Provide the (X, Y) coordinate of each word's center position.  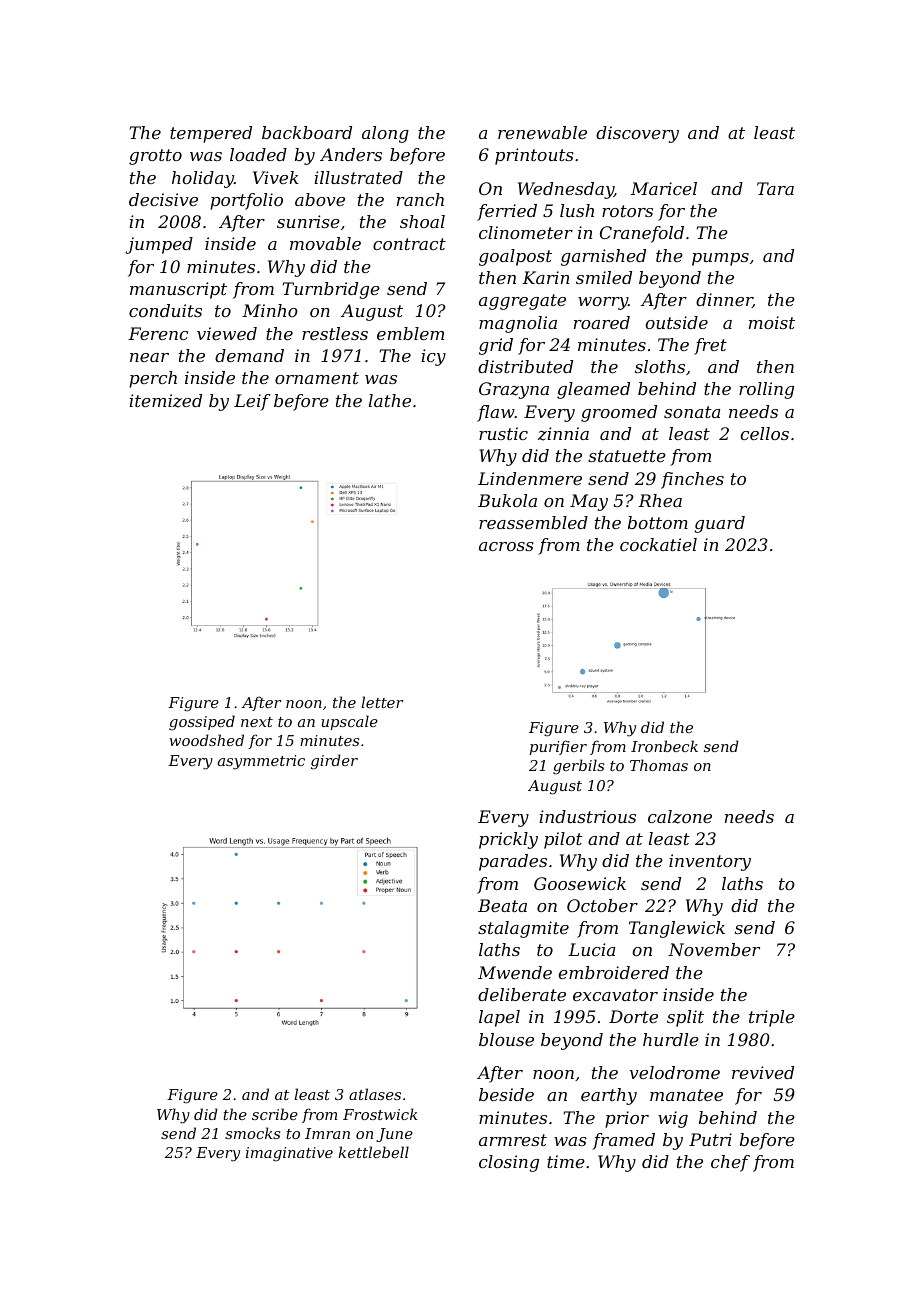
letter (382, 702)
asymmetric (261, 762)
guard (719, 524)
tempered (211, 134)
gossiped (202, 723)
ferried (507, 212)
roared (602, 322)
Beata (502, 905)
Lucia (591, 949)
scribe (275, 1114)
